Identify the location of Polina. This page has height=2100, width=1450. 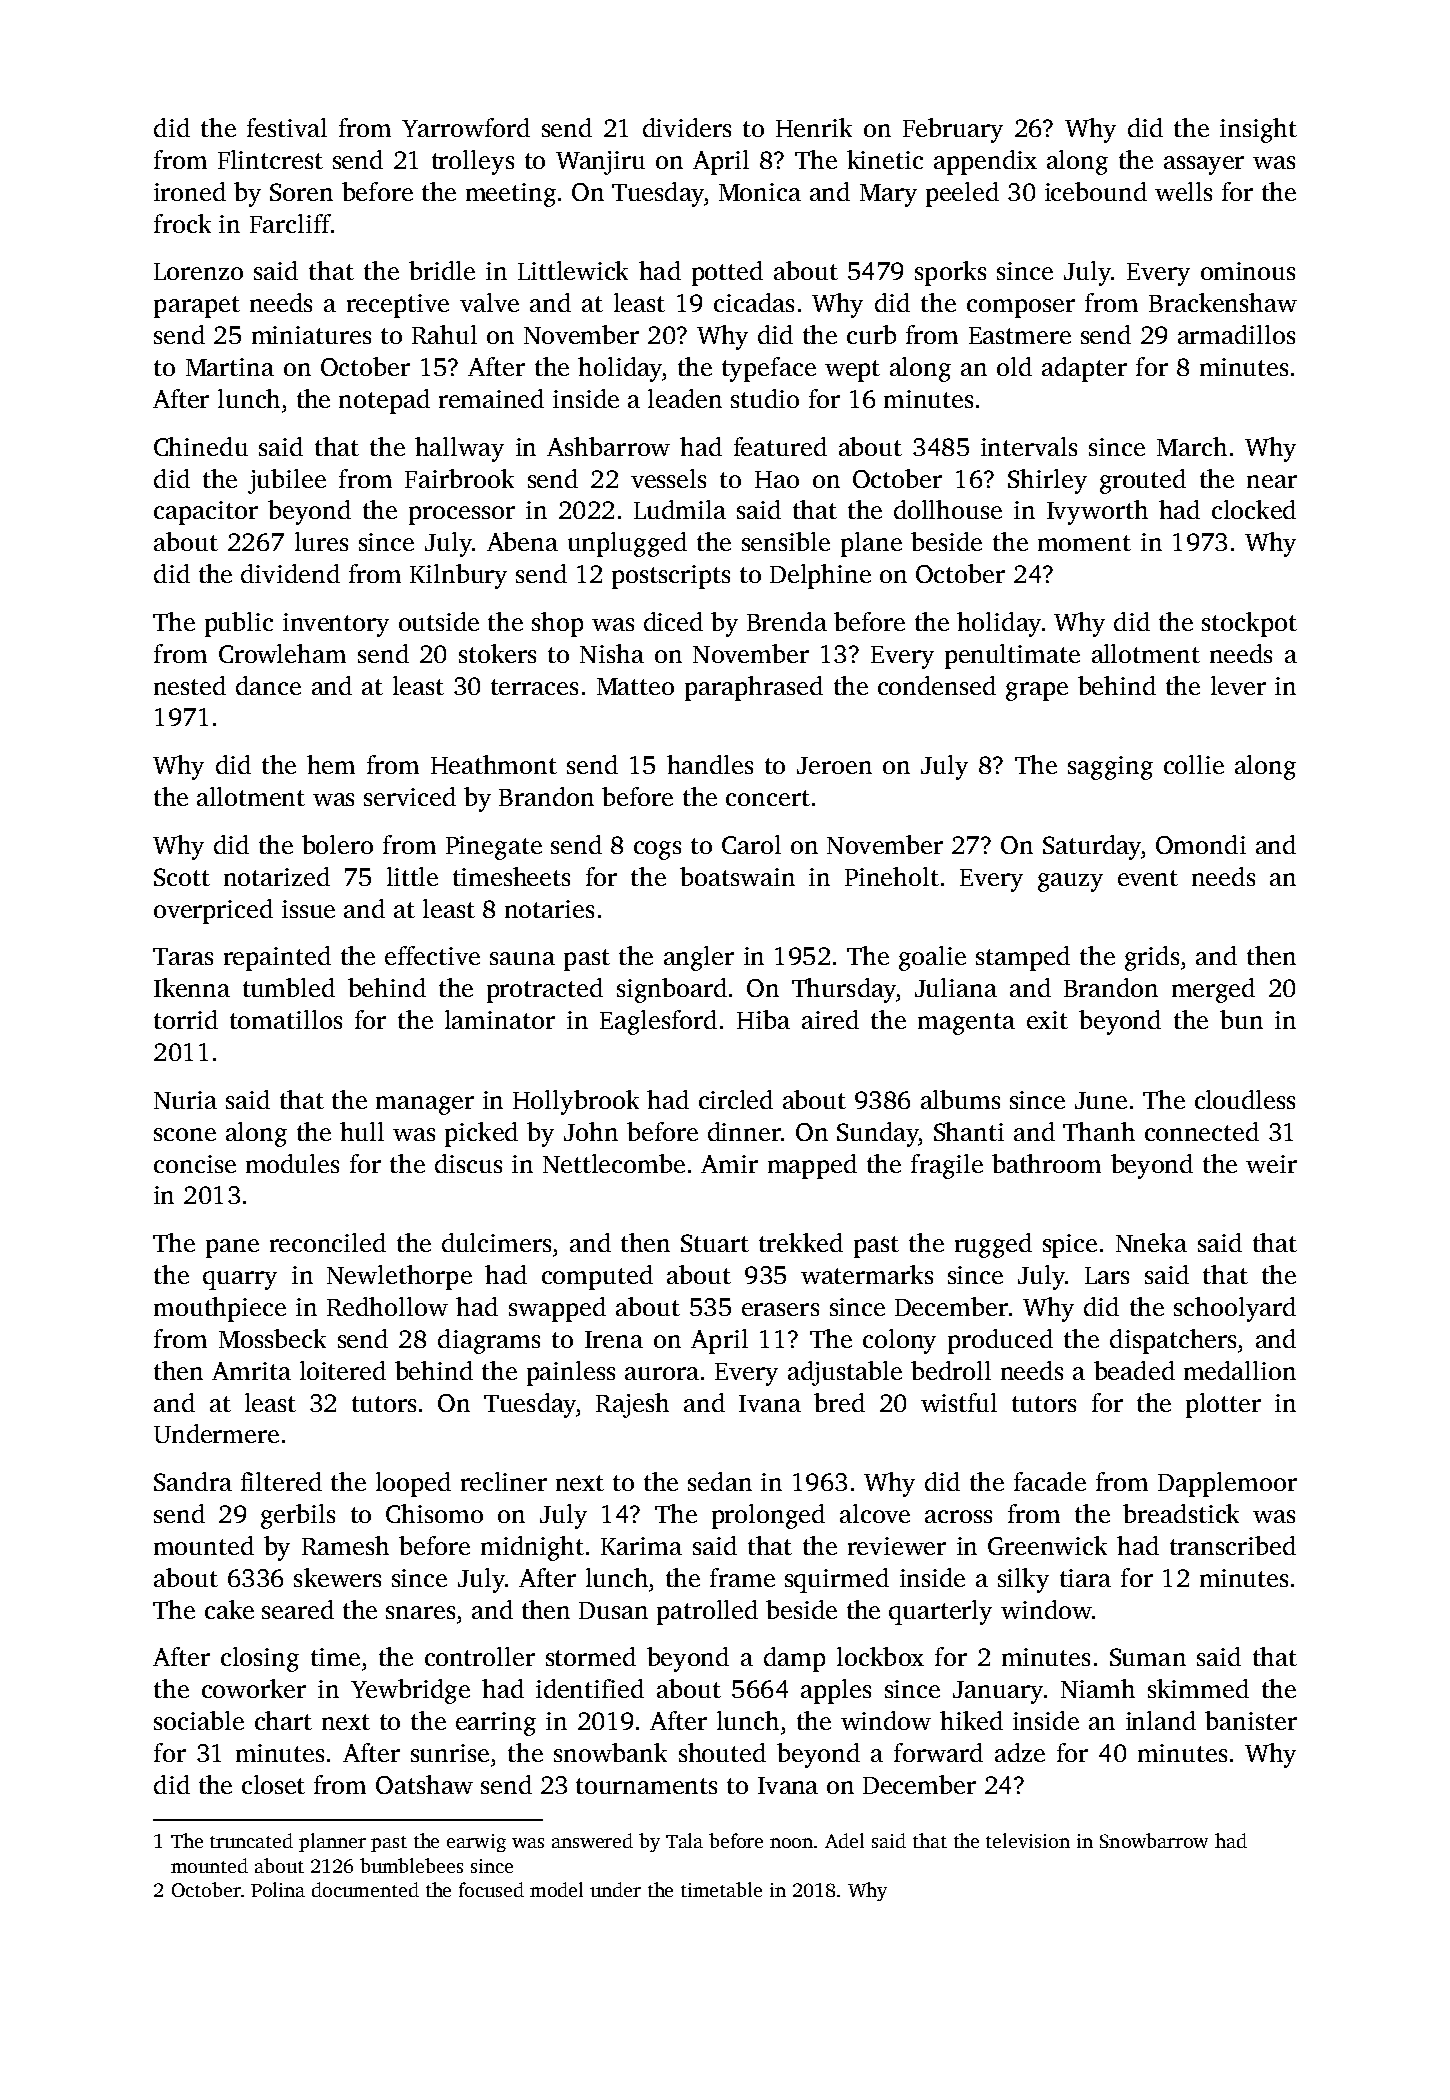
(278, 1889).
